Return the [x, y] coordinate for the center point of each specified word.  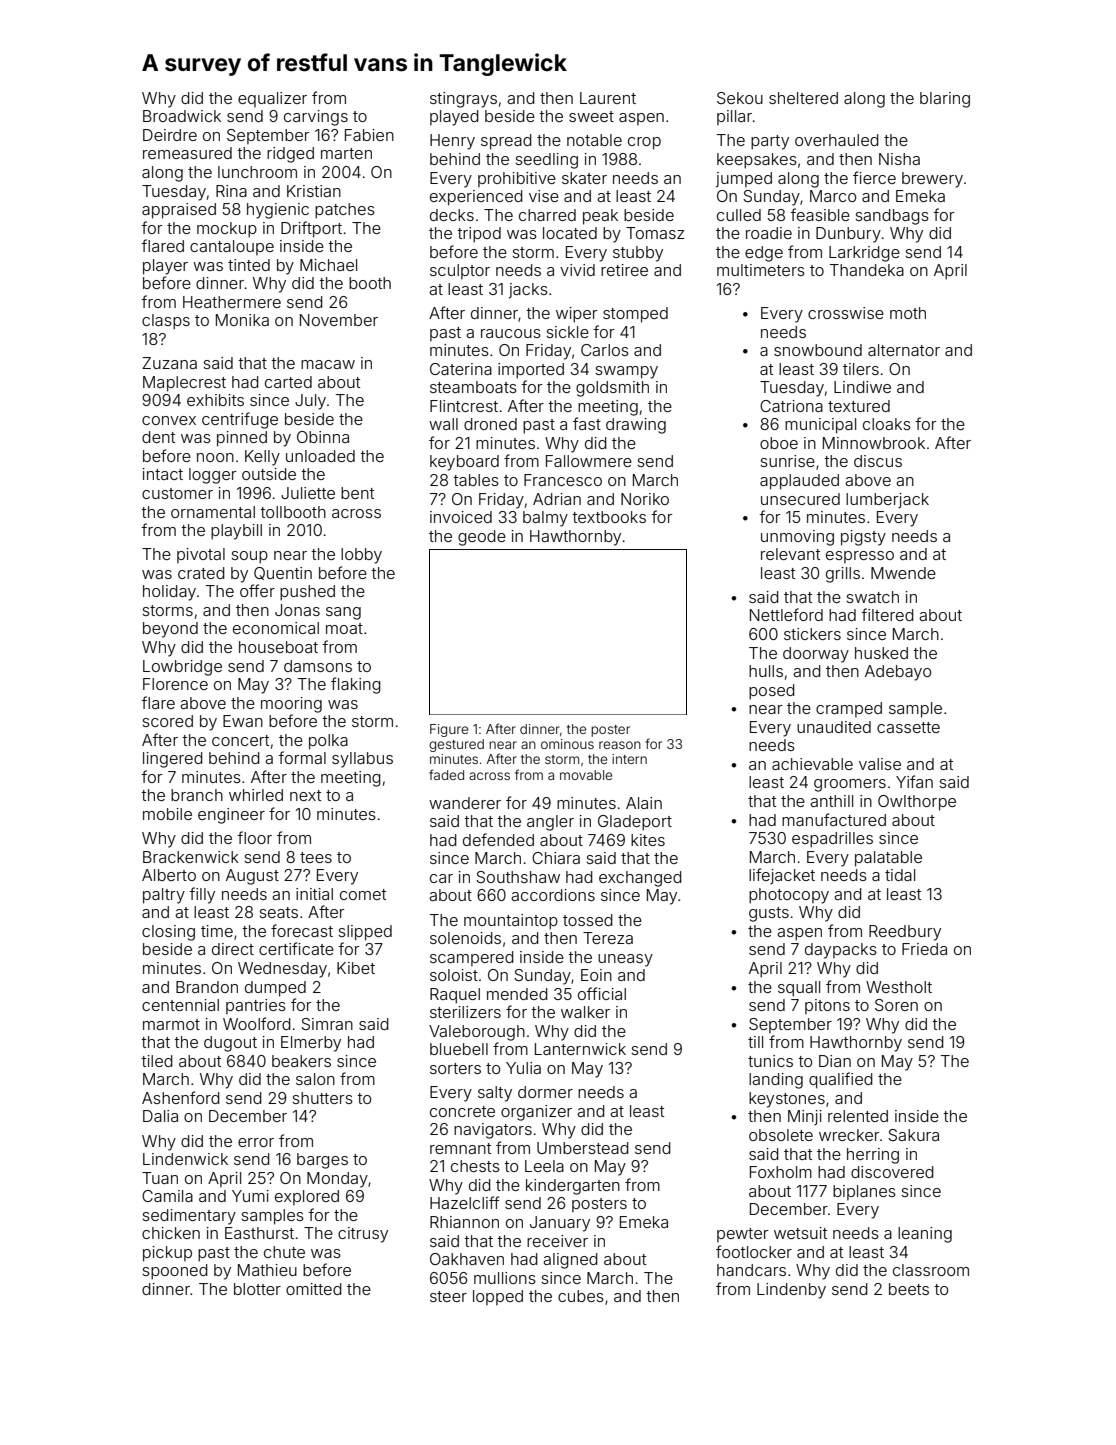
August [252, 877]
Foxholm [781, 1172]
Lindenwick [185, 1159]
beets [909, 1289]
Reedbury [905, 933]
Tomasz [655, 233]
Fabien [369, 135]
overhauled [837, 140]
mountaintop [511, 922]
